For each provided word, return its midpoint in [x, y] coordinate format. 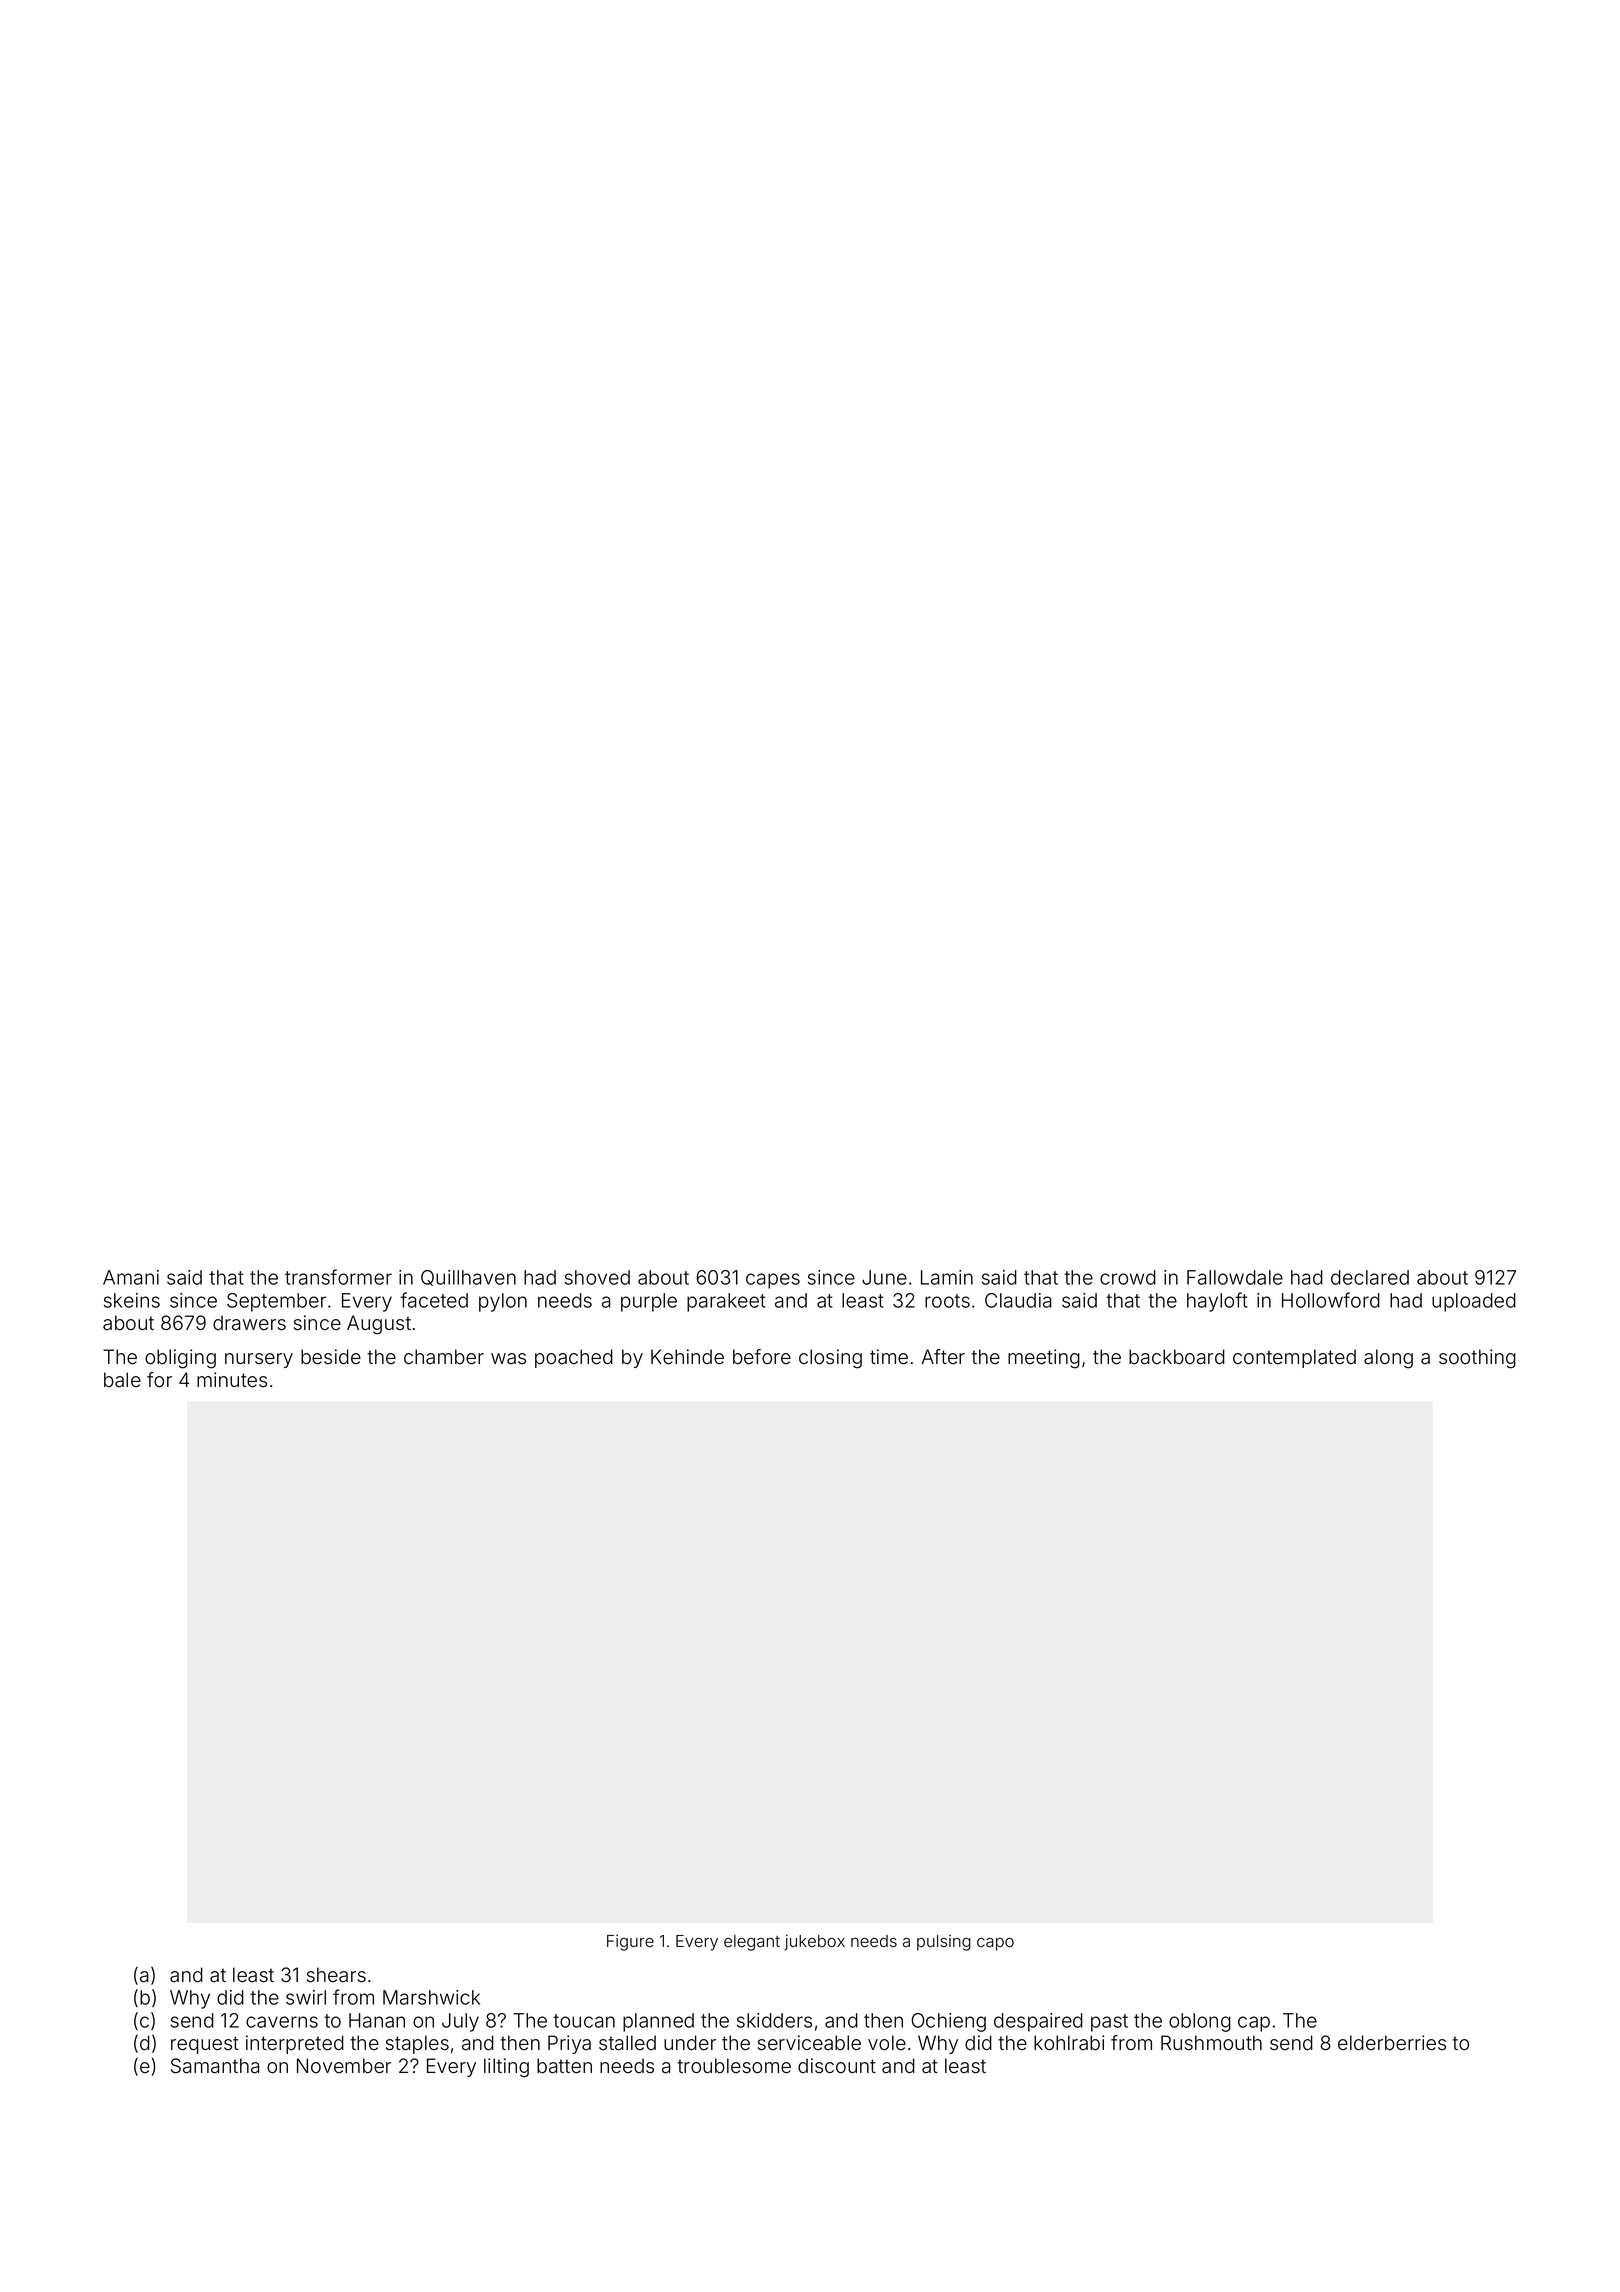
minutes [232, 1380]
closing [830, 1359]
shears [336, 1975]
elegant [752, 1943]
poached [574, 1358]
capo [995, 1944]
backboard [1177, 1357]
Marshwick [431, 1997]
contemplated [1294, 1358]
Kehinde [687, 1357]
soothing [1477, 1359]
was [508, 1359]
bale [122, 1380]
